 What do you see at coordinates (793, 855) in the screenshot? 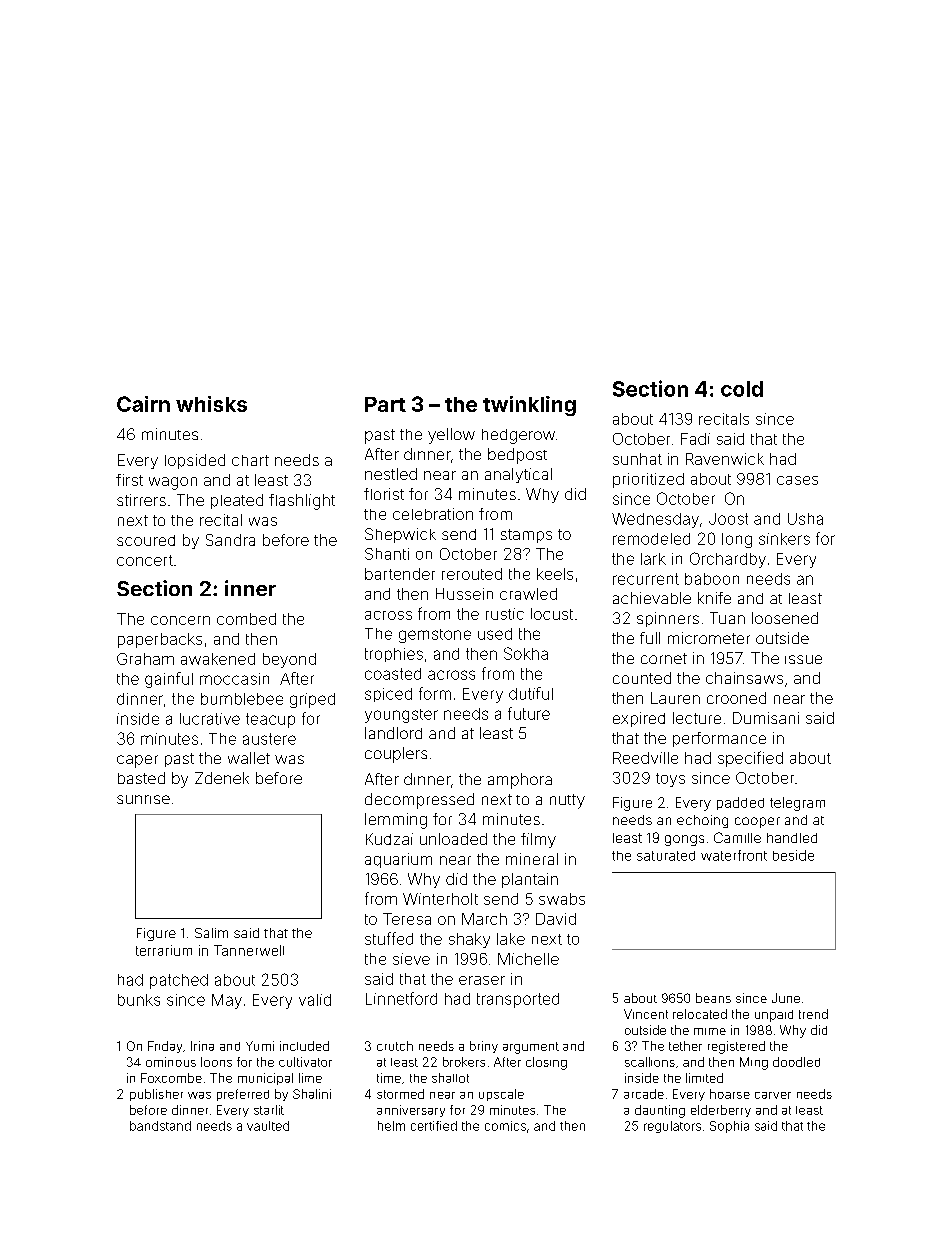
I see `beside` at bounding box center [793, 855].
